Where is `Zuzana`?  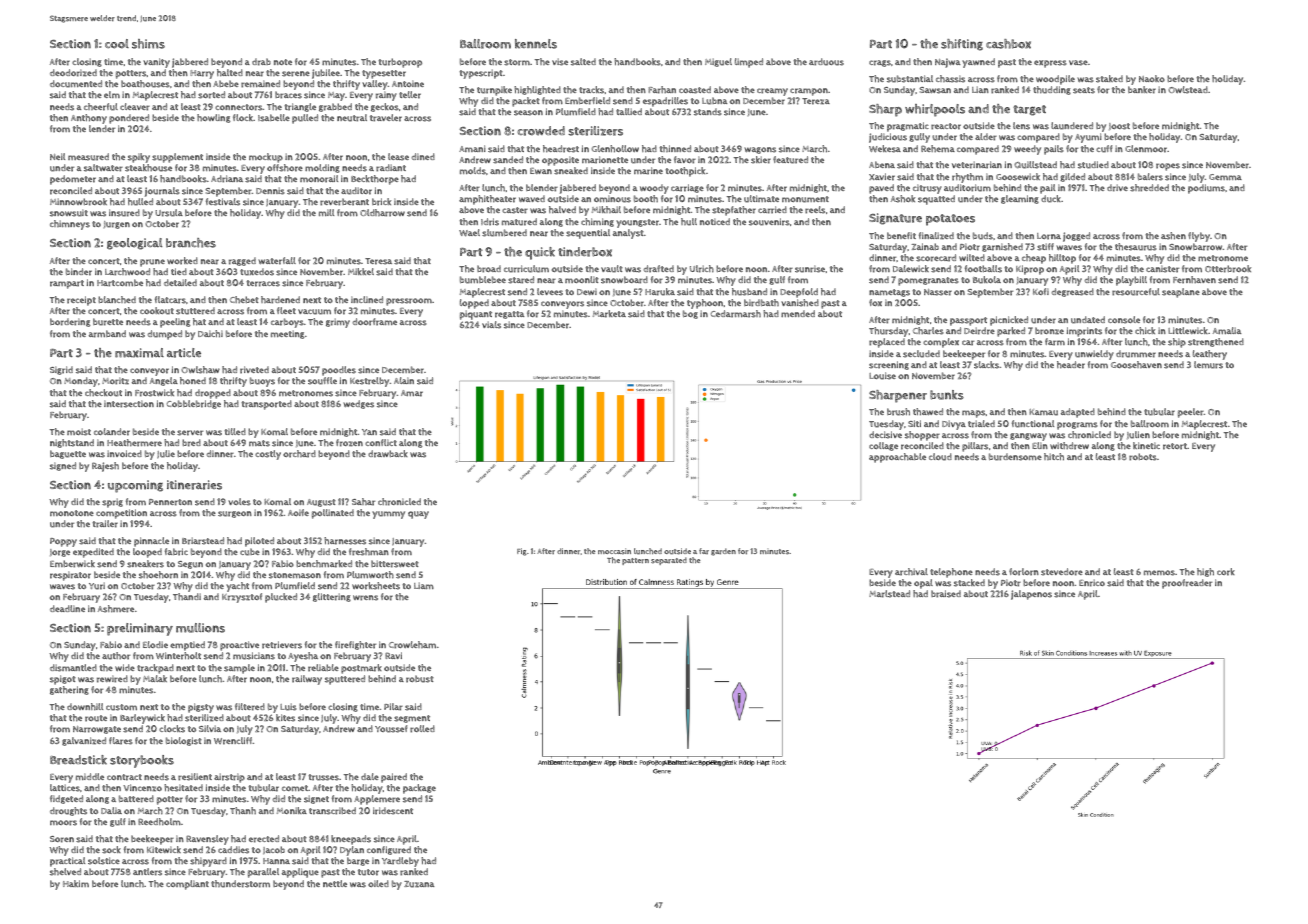
Zuzana is located at coordinates (419, 884).
